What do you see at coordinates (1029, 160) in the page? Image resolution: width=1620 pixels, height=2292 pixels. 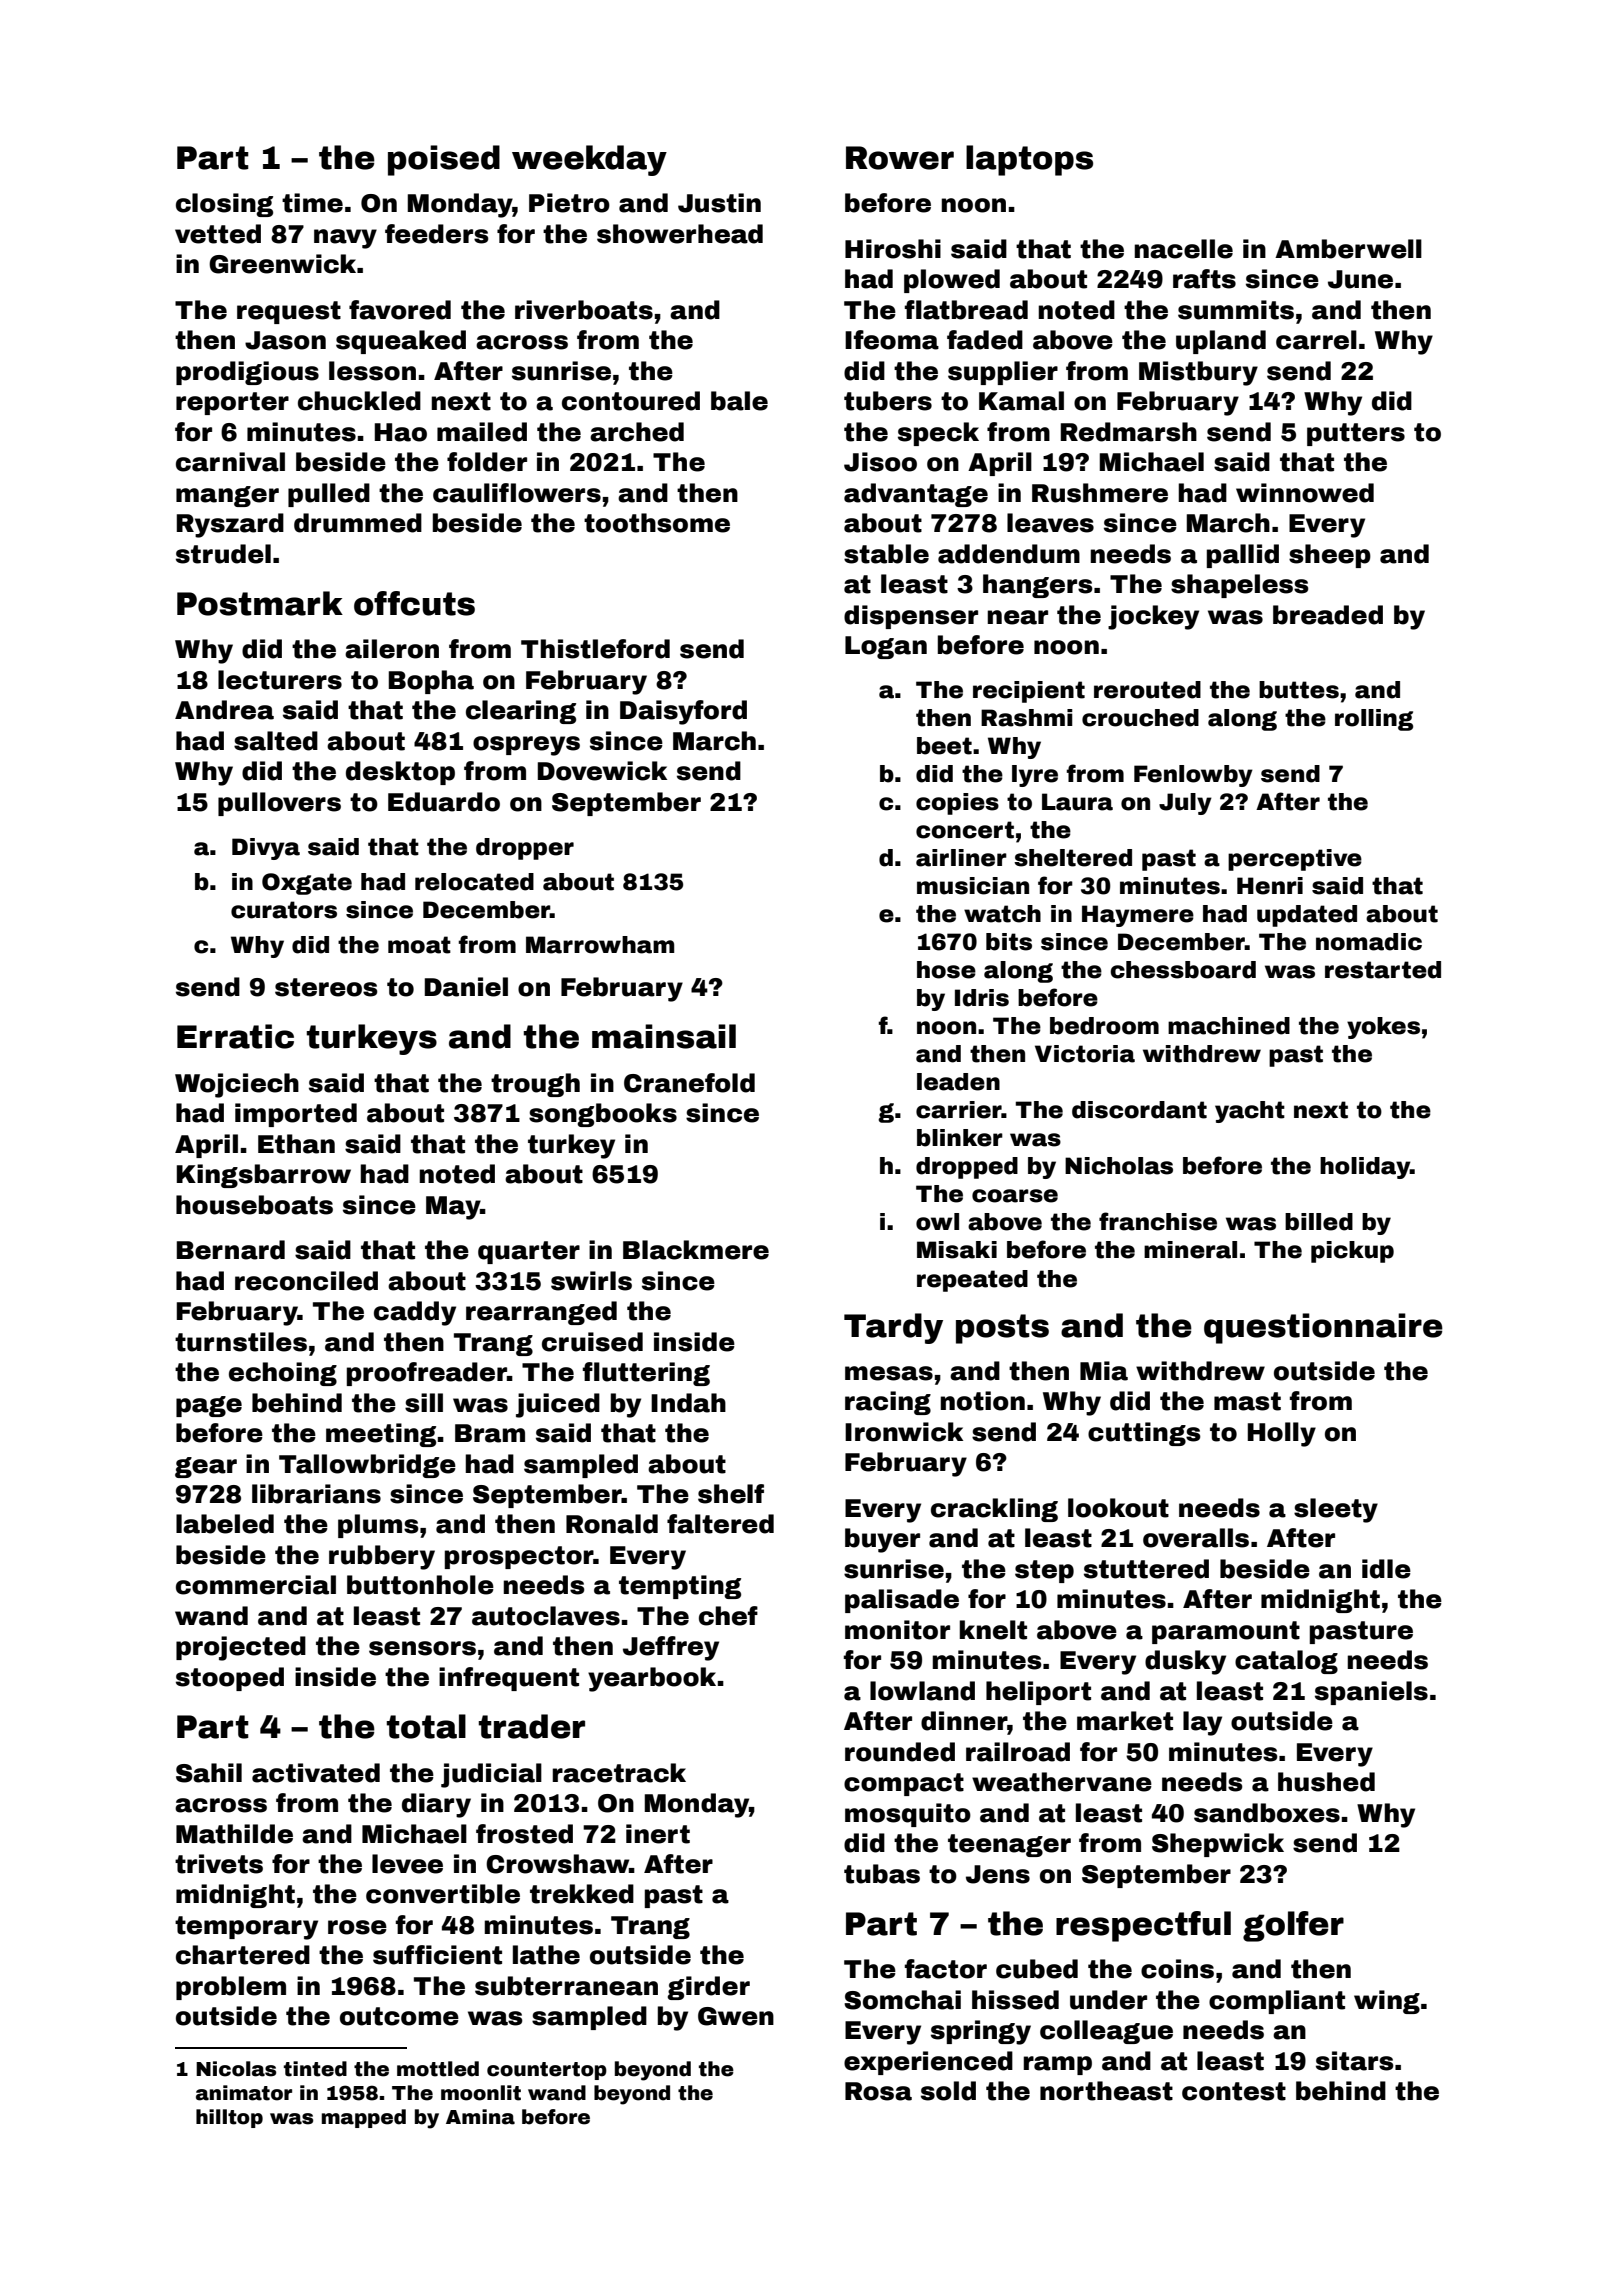 I see `laptops` at bounding box center [1029, 160].
